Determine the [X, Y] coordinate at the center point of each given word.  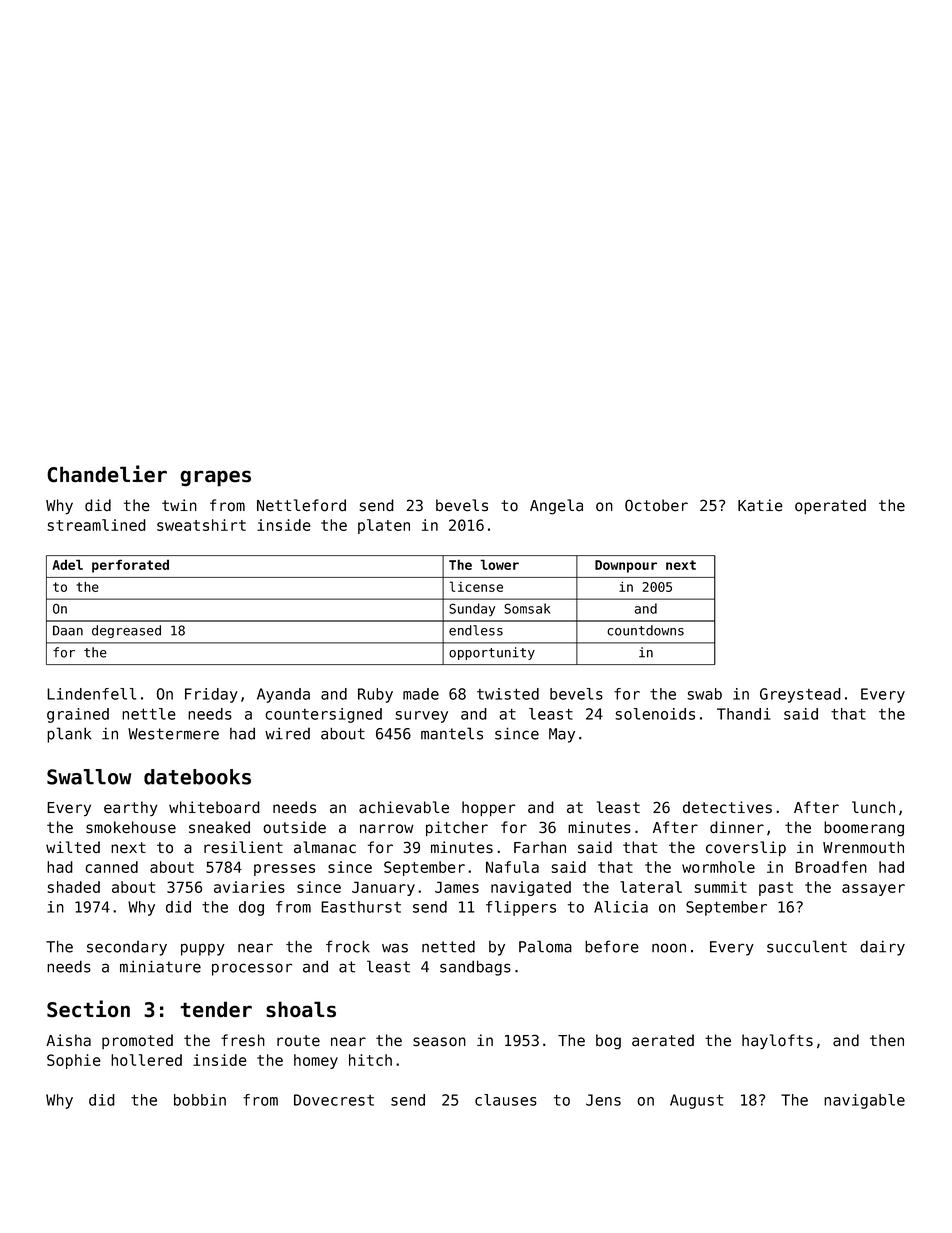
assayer [873, 890]
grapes [215, 478]
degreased [126, 631]
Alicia [621, 907]
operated [830, 507]
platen [384, 526]
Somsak [527, 608]
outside [294, 827]
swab [704, 694]
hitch [370, 1060]
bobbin [200, 1100]
